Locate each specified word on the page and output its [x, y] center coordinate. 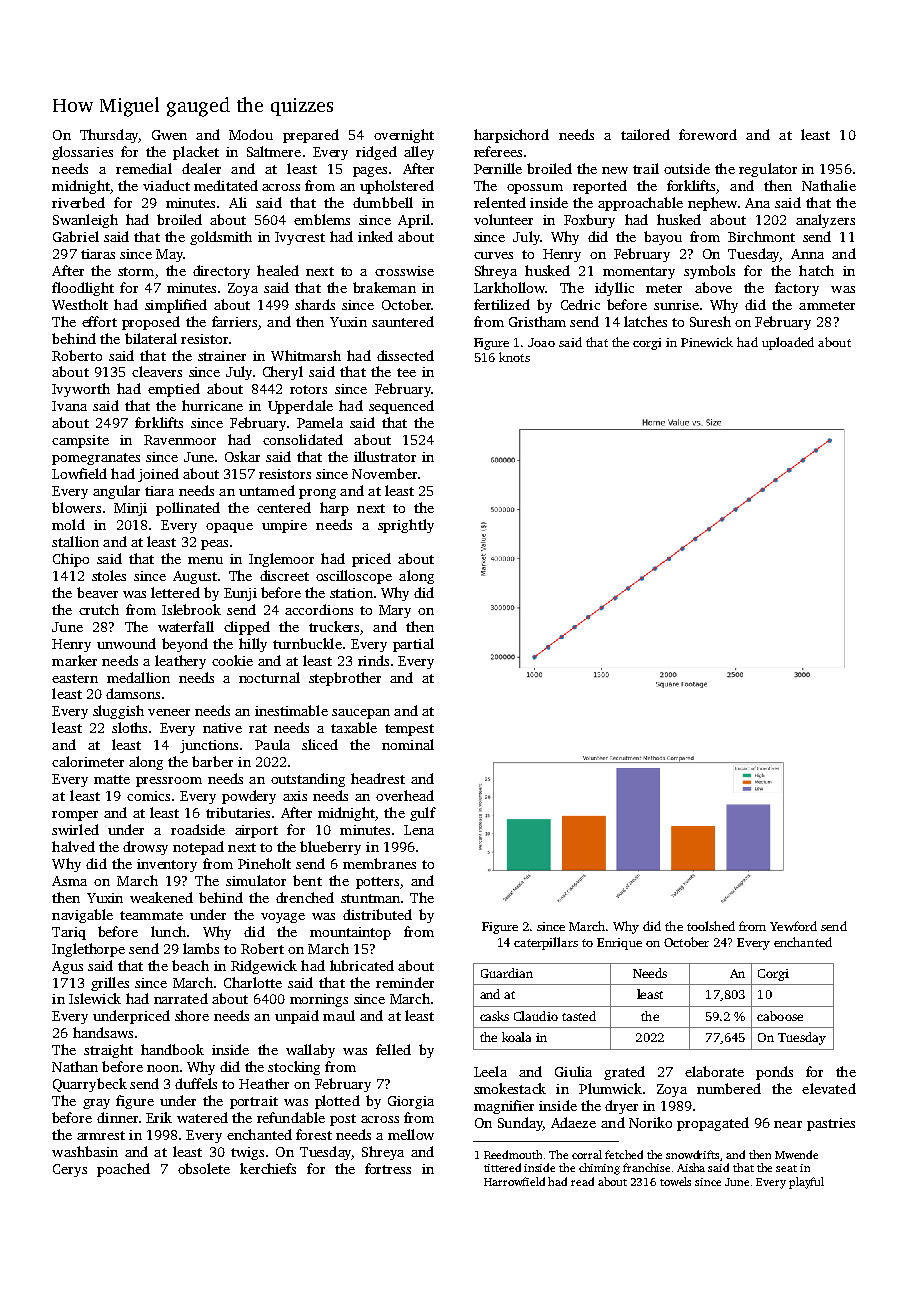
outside [687, 168]
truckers [334, 626]
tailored [645, 134]
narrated [181, 998]
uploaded [788, 343]
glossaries [82, 153]
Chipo [71, 560]
